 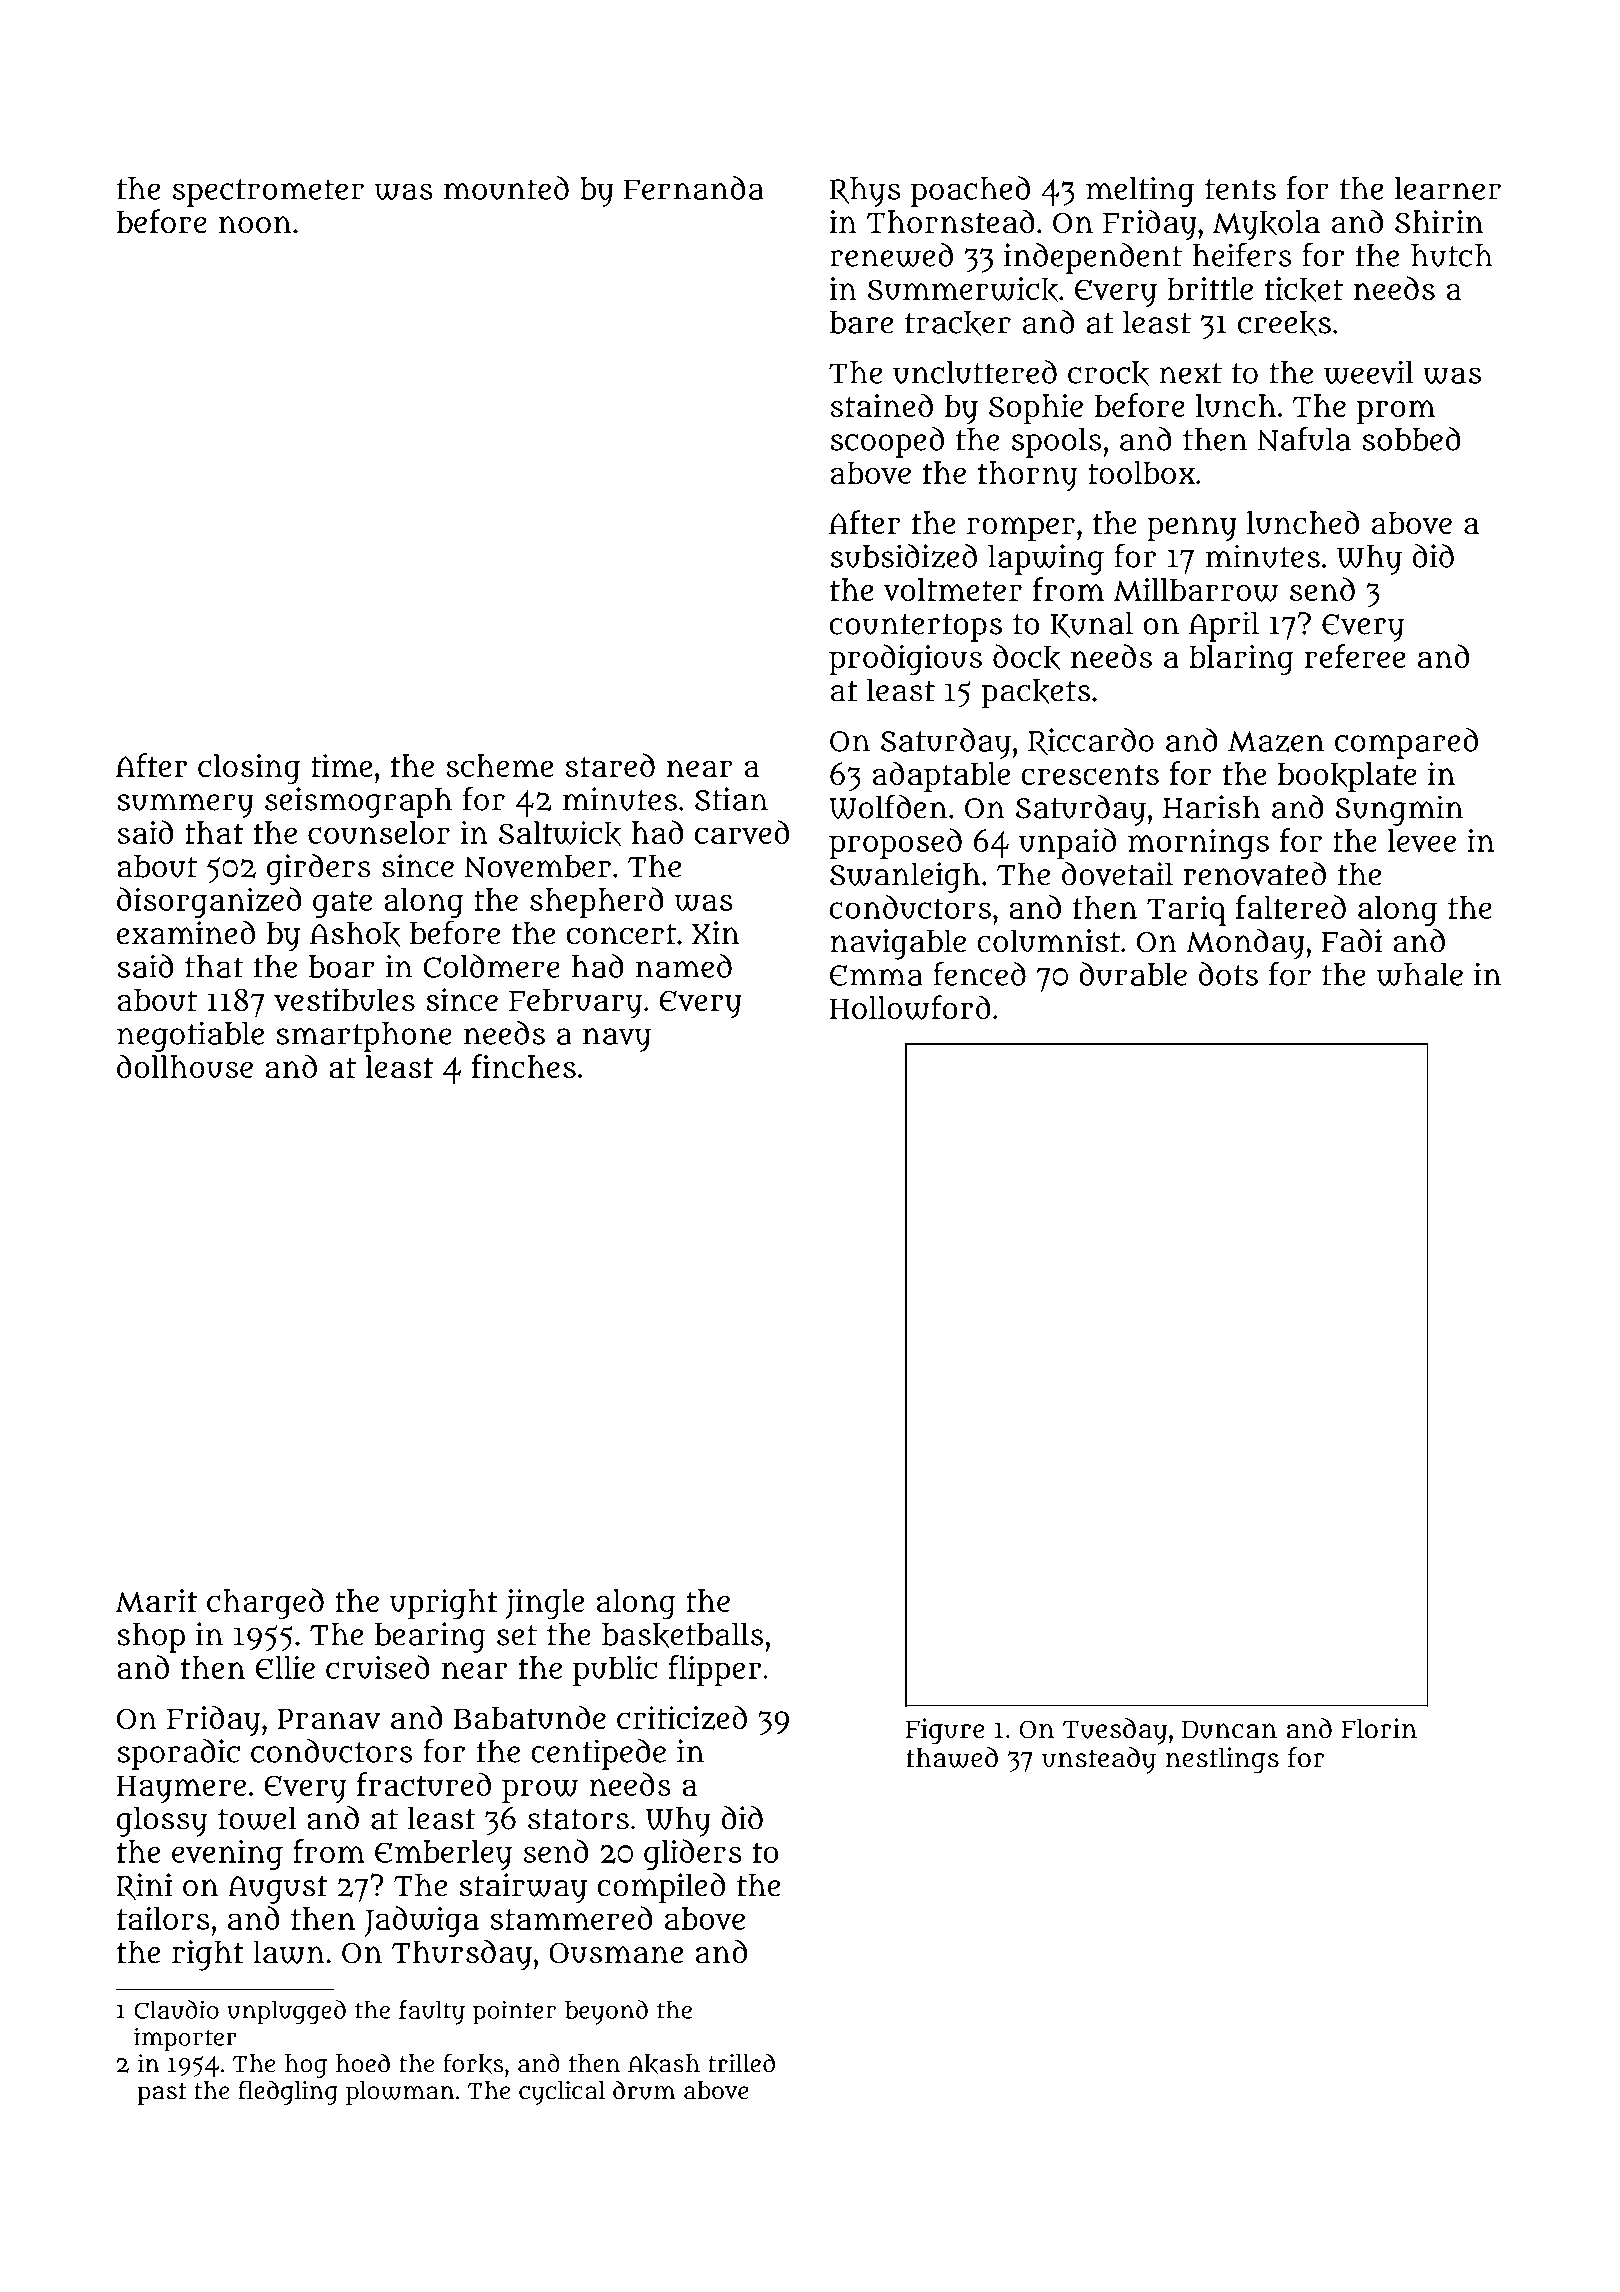 What do you see at coordinates (185, 805) in the document?
I see `summery` at bounding box center [185, 805].
